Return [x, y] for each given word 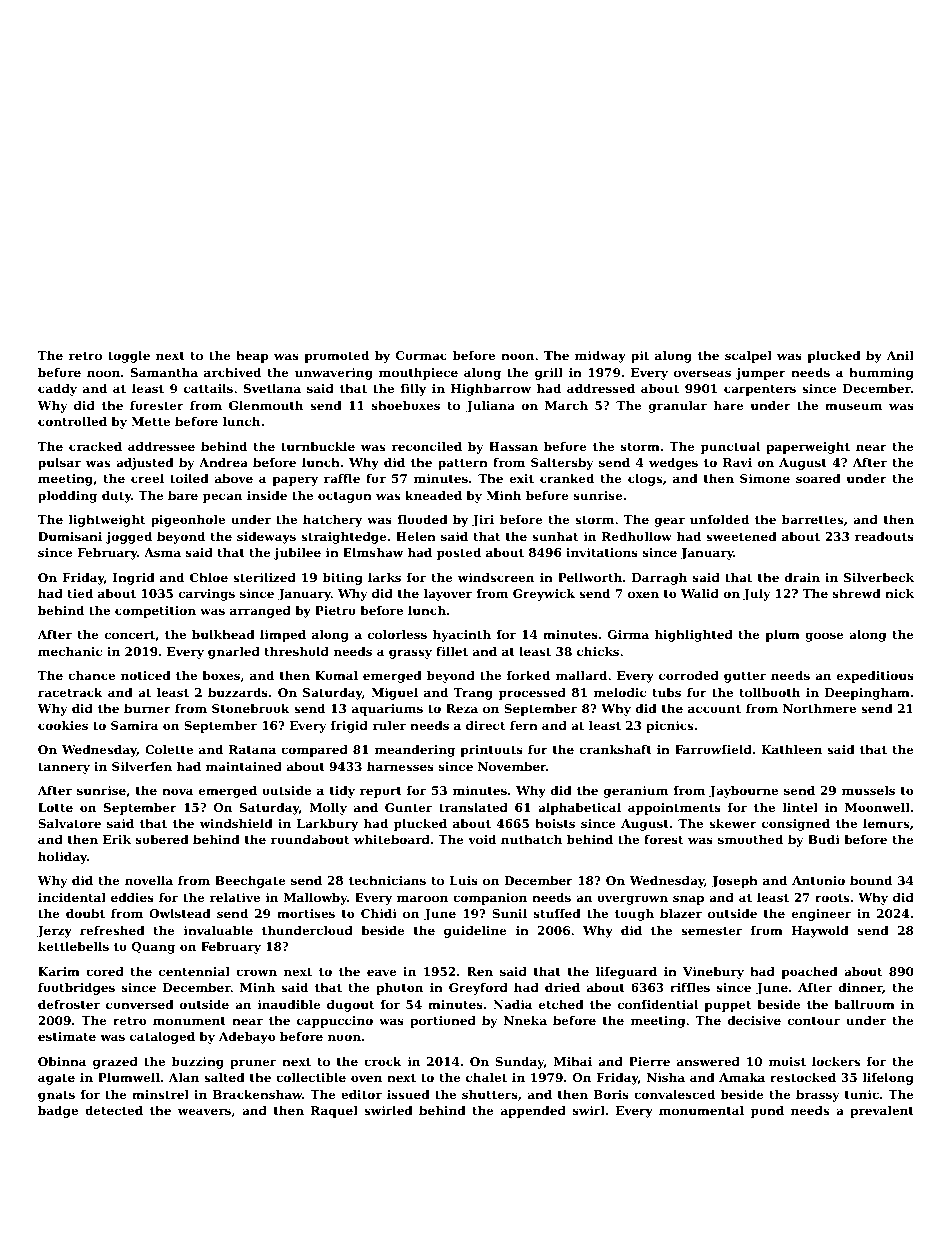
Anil [900, 355]
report [381, 792]
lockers [836, 1061]
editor [361, 1094]
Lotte [55, 807]
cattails [208, 388]
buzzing [198, 1063]
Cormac [421, 355]
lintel [800, 807]
